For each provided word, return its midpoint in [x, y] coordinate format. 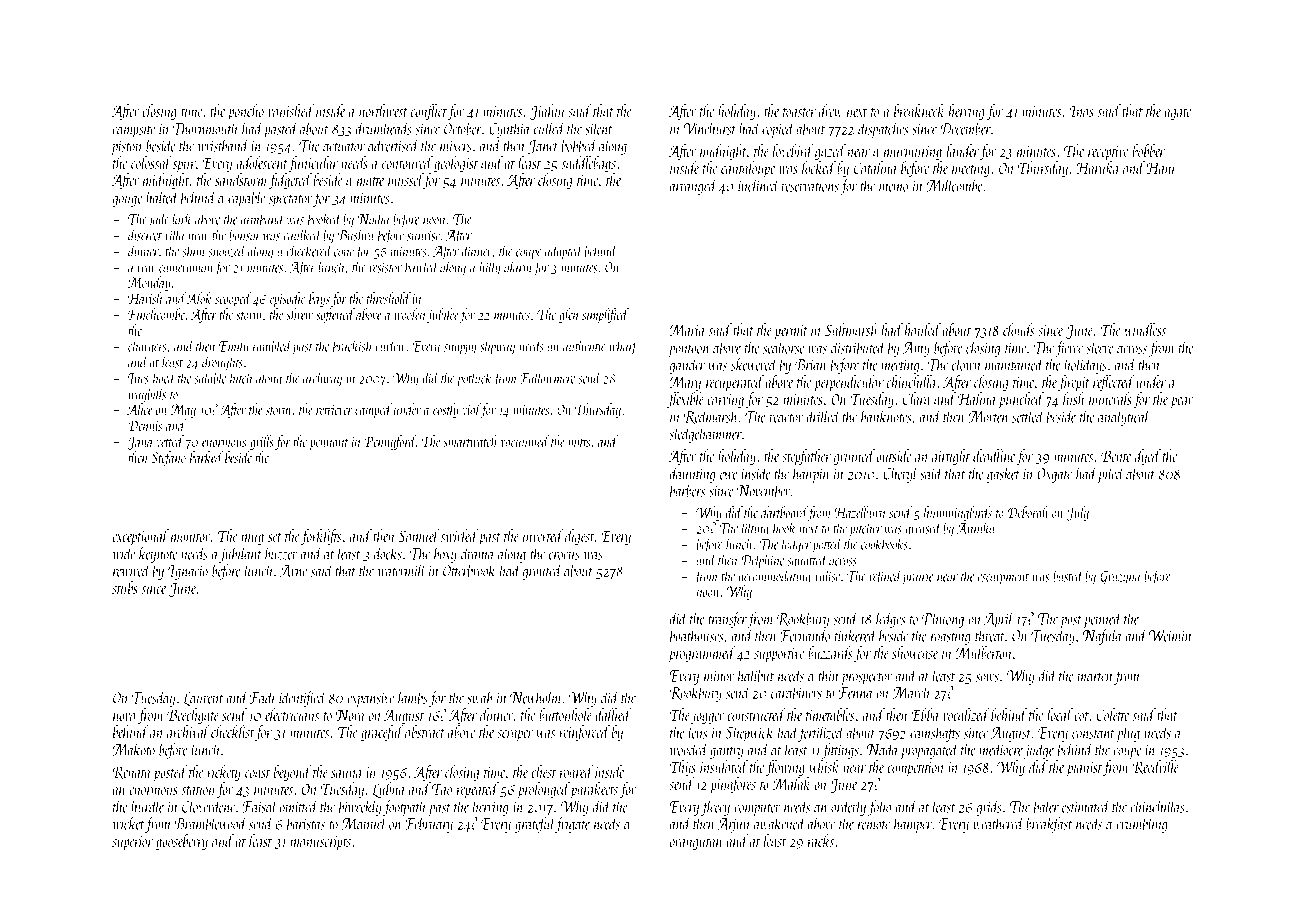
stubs [125, 587]
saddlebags [588, 164]
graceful [382, 733]
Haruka [1097, 167]
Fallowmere [547, 377]
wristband [223, 145]
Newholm [536, 697]
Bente [1116, 456]
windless [1145, 329]
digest [579, 537]
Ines [138, 378]
